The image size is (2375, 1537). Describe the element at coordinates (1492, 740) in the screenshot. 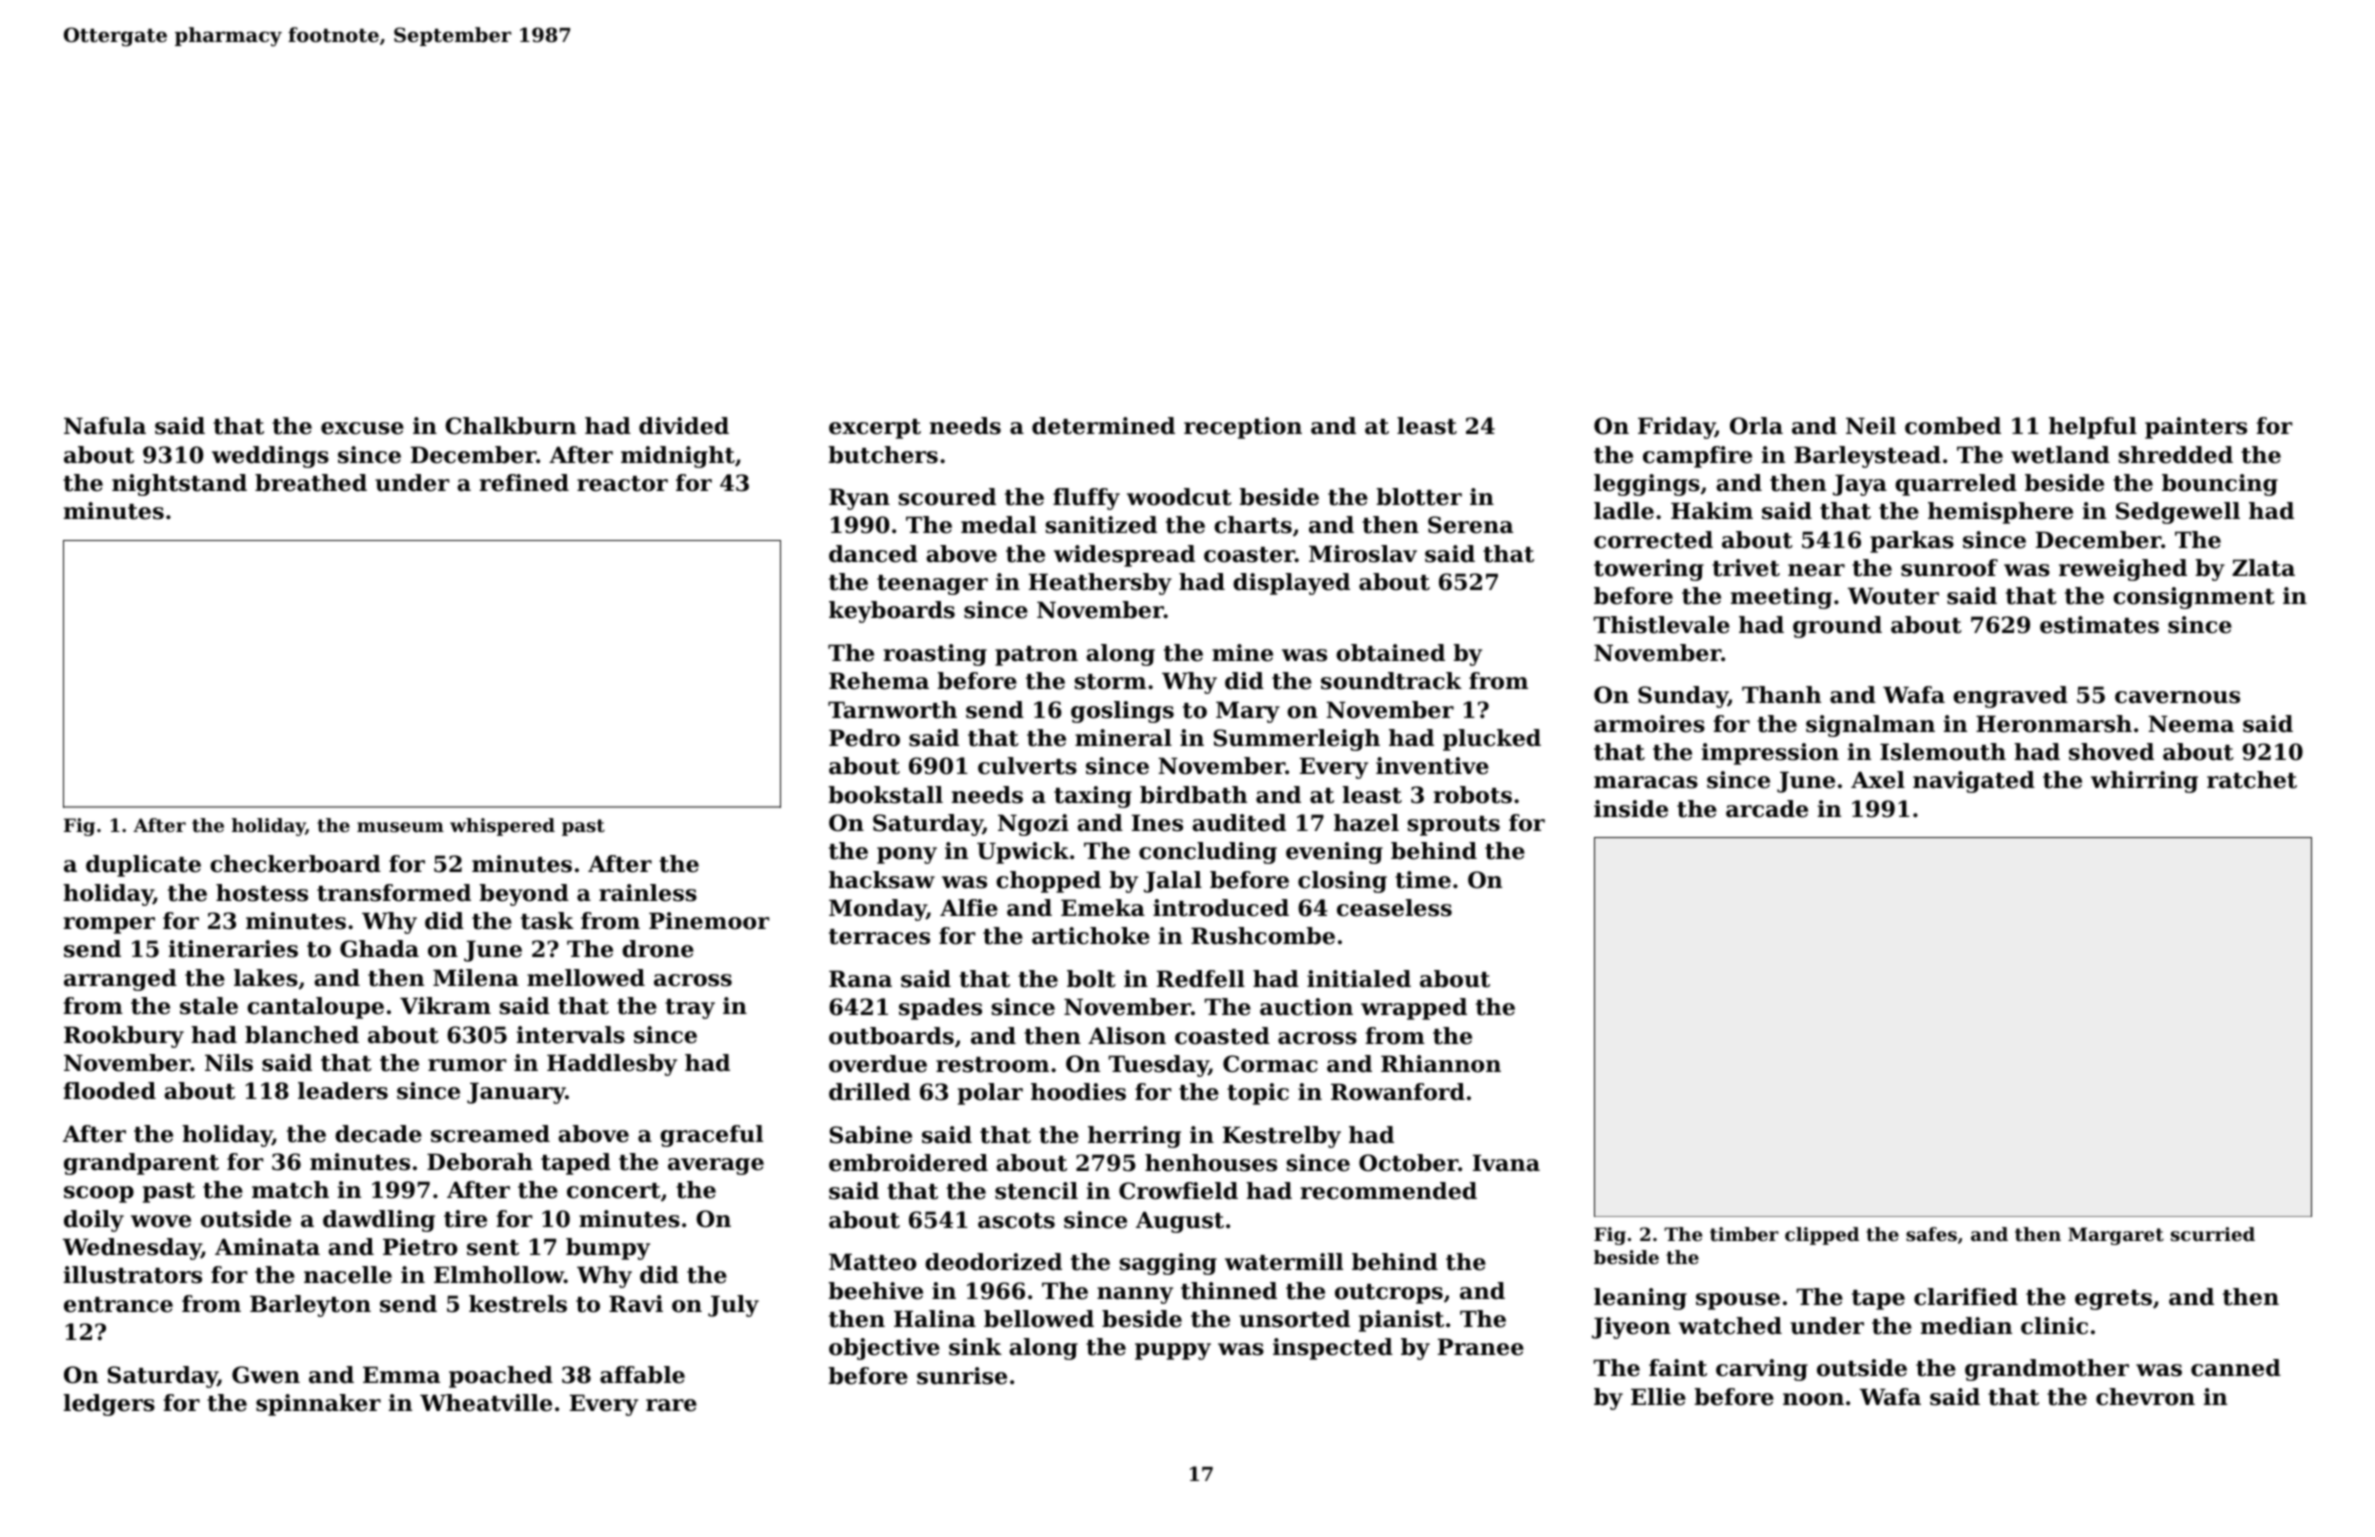

I see `plucked` at that location.
